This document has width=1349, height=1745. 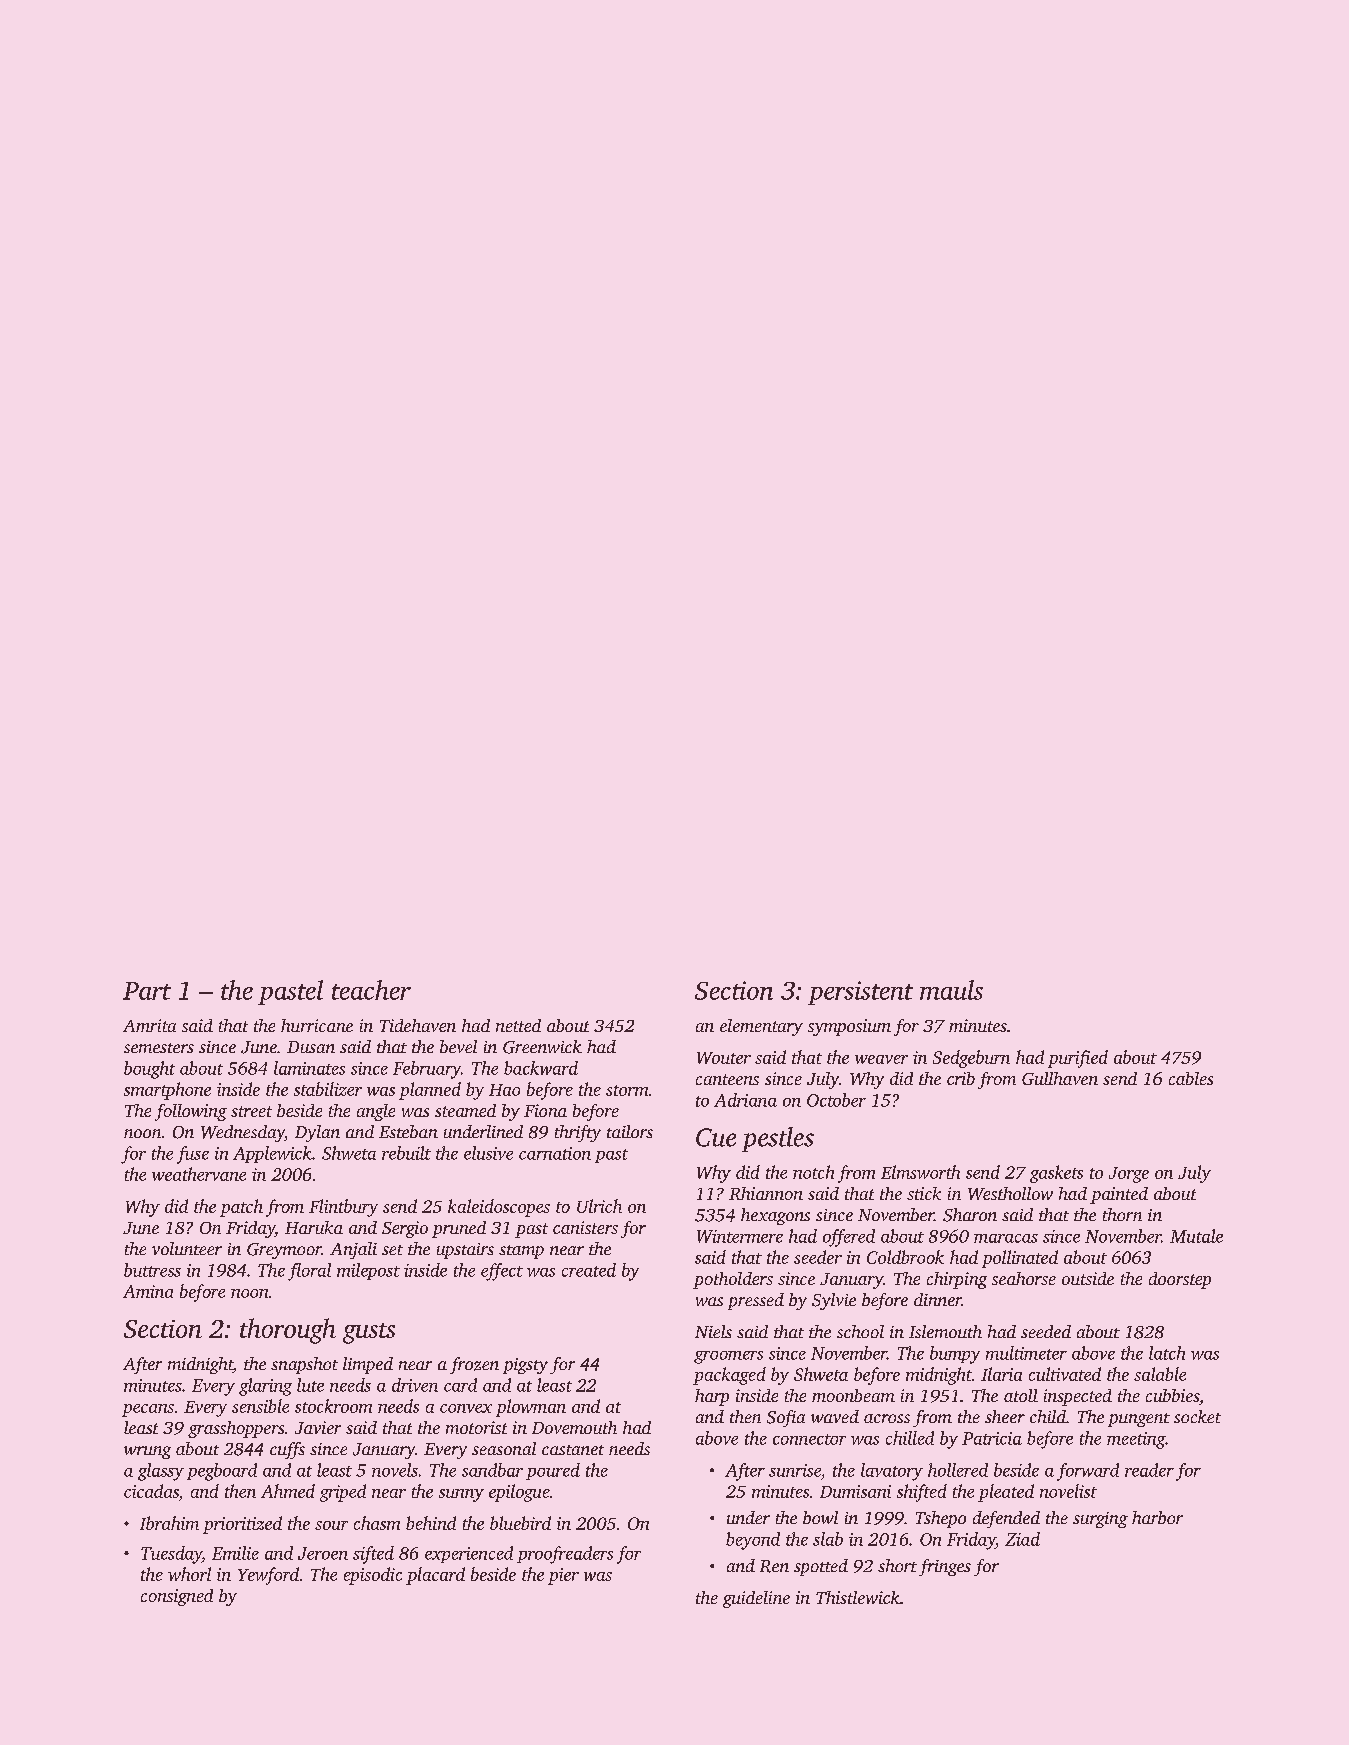 I want to click on thrifty, so click(x=578, y=1133).
